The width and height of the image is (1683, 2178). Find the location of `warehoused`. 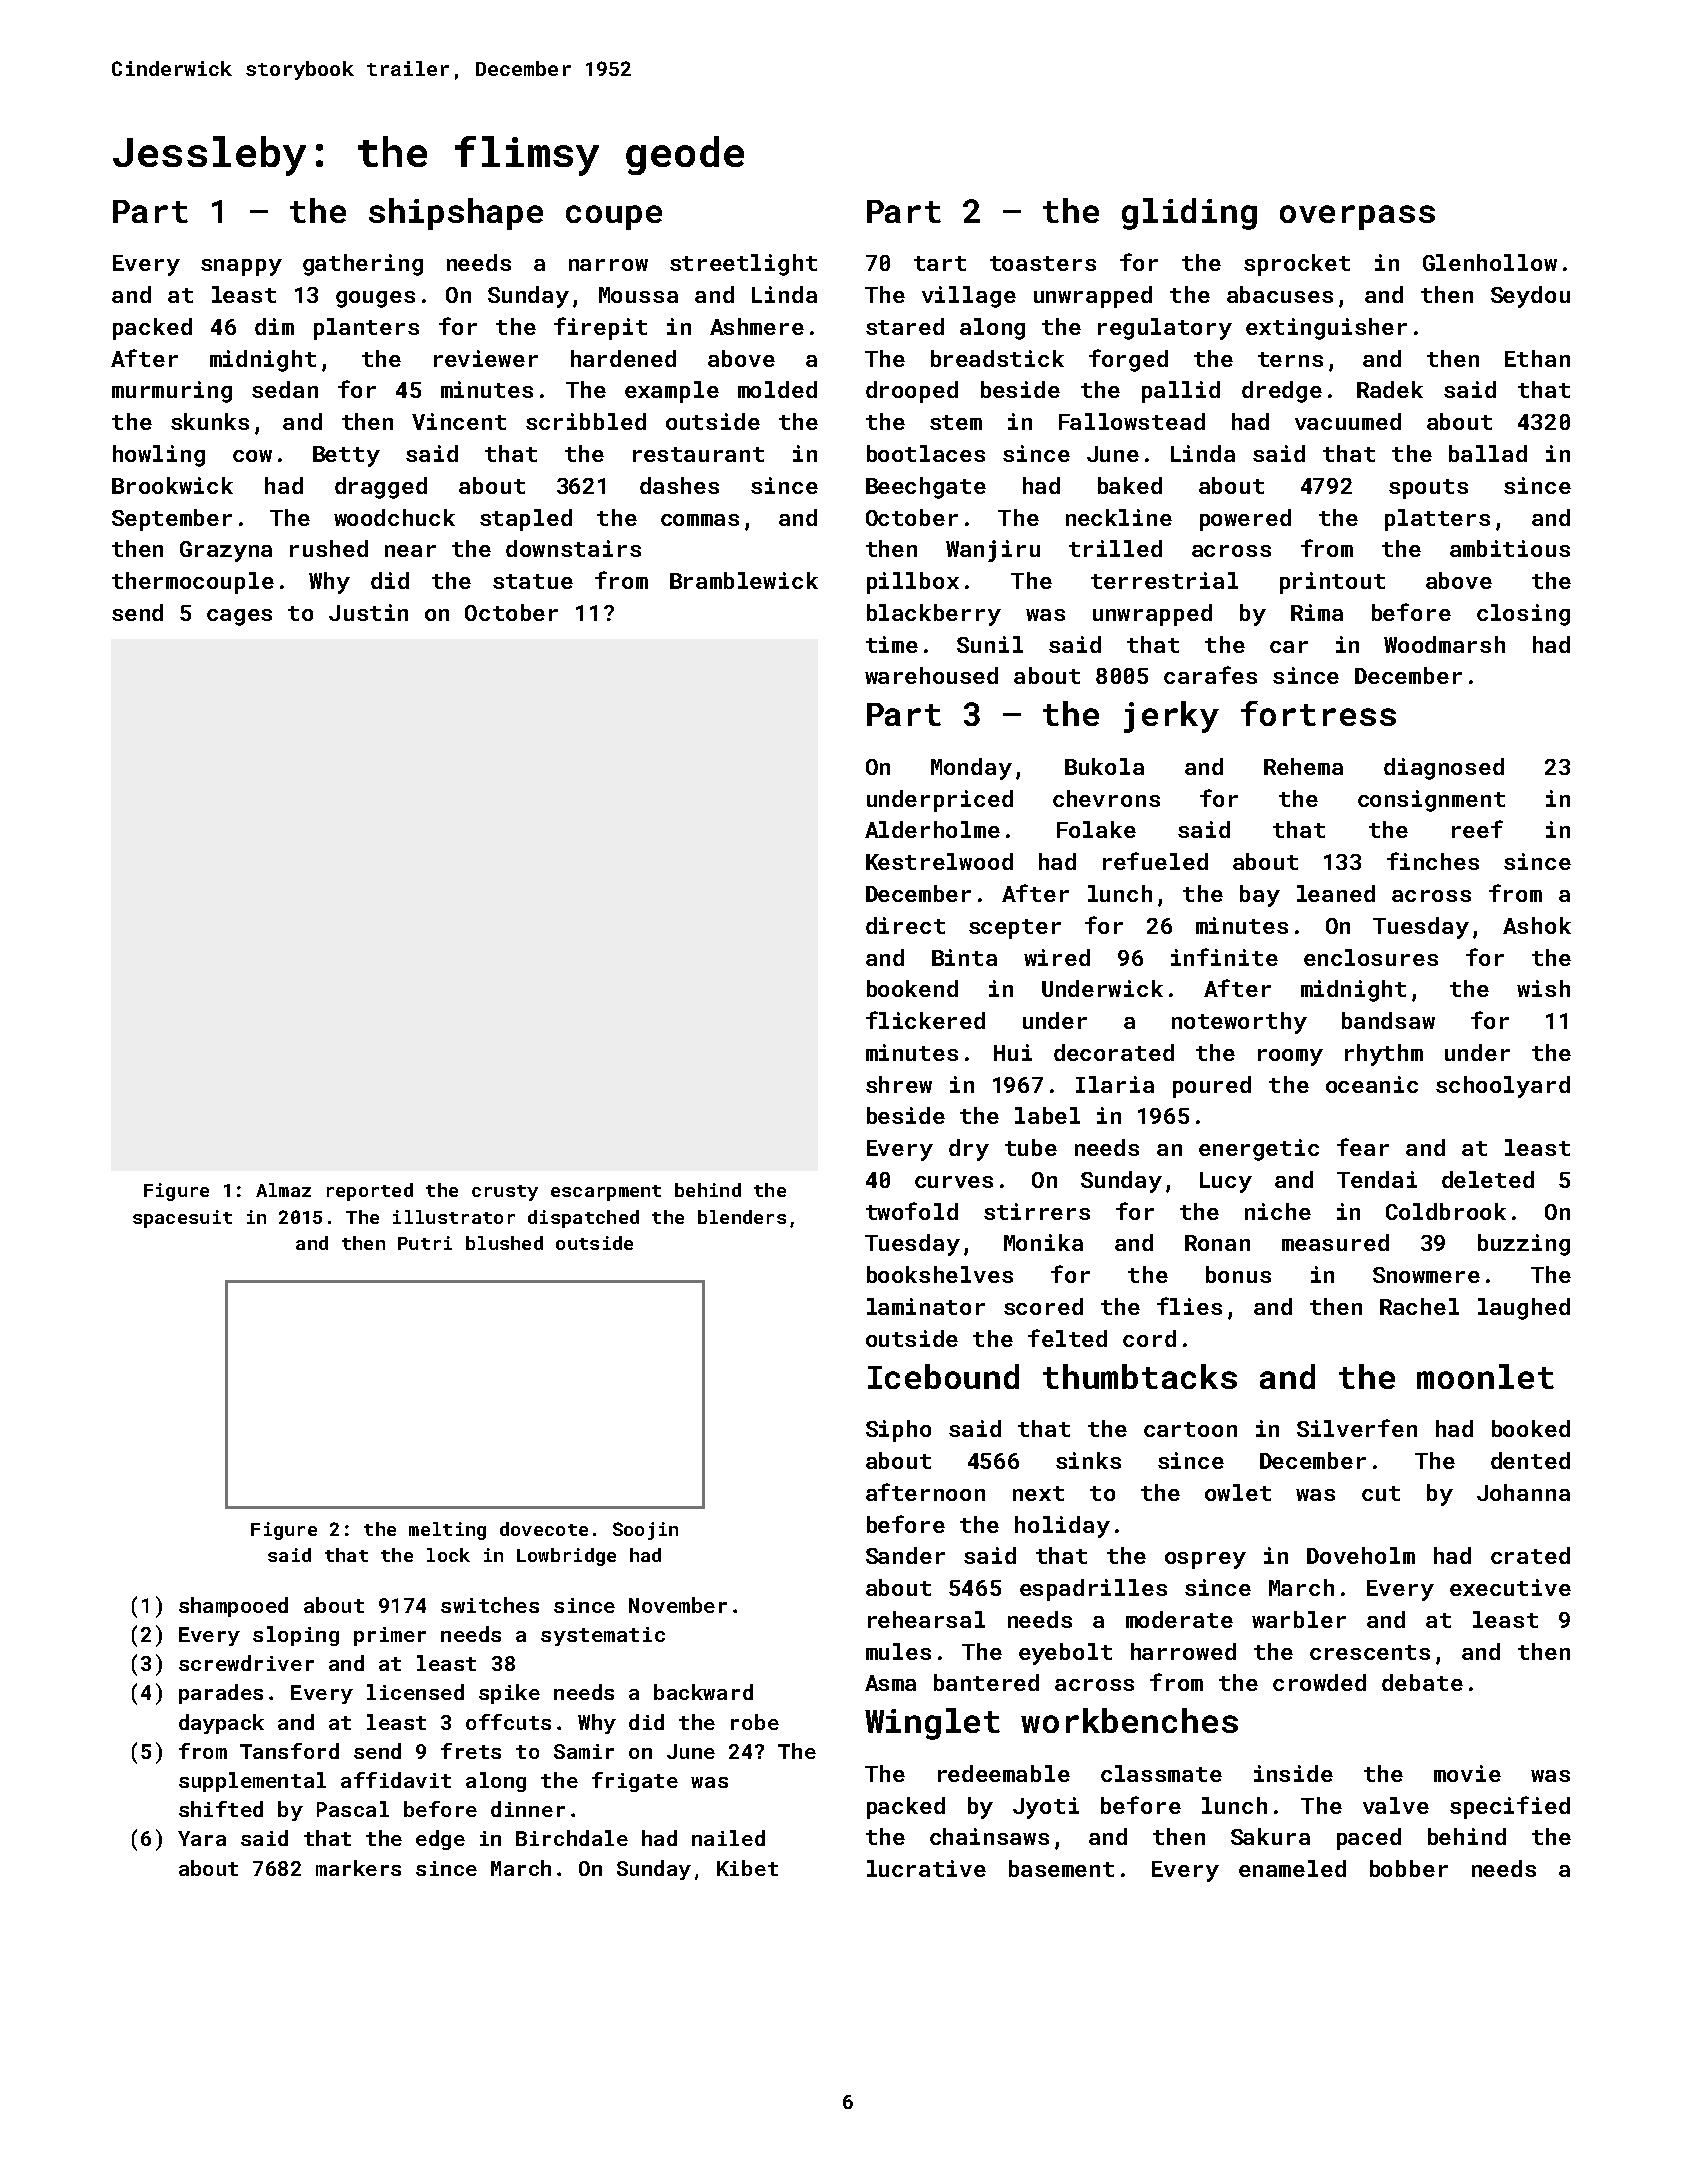

warehoused is located at coordinates (931, 675).
